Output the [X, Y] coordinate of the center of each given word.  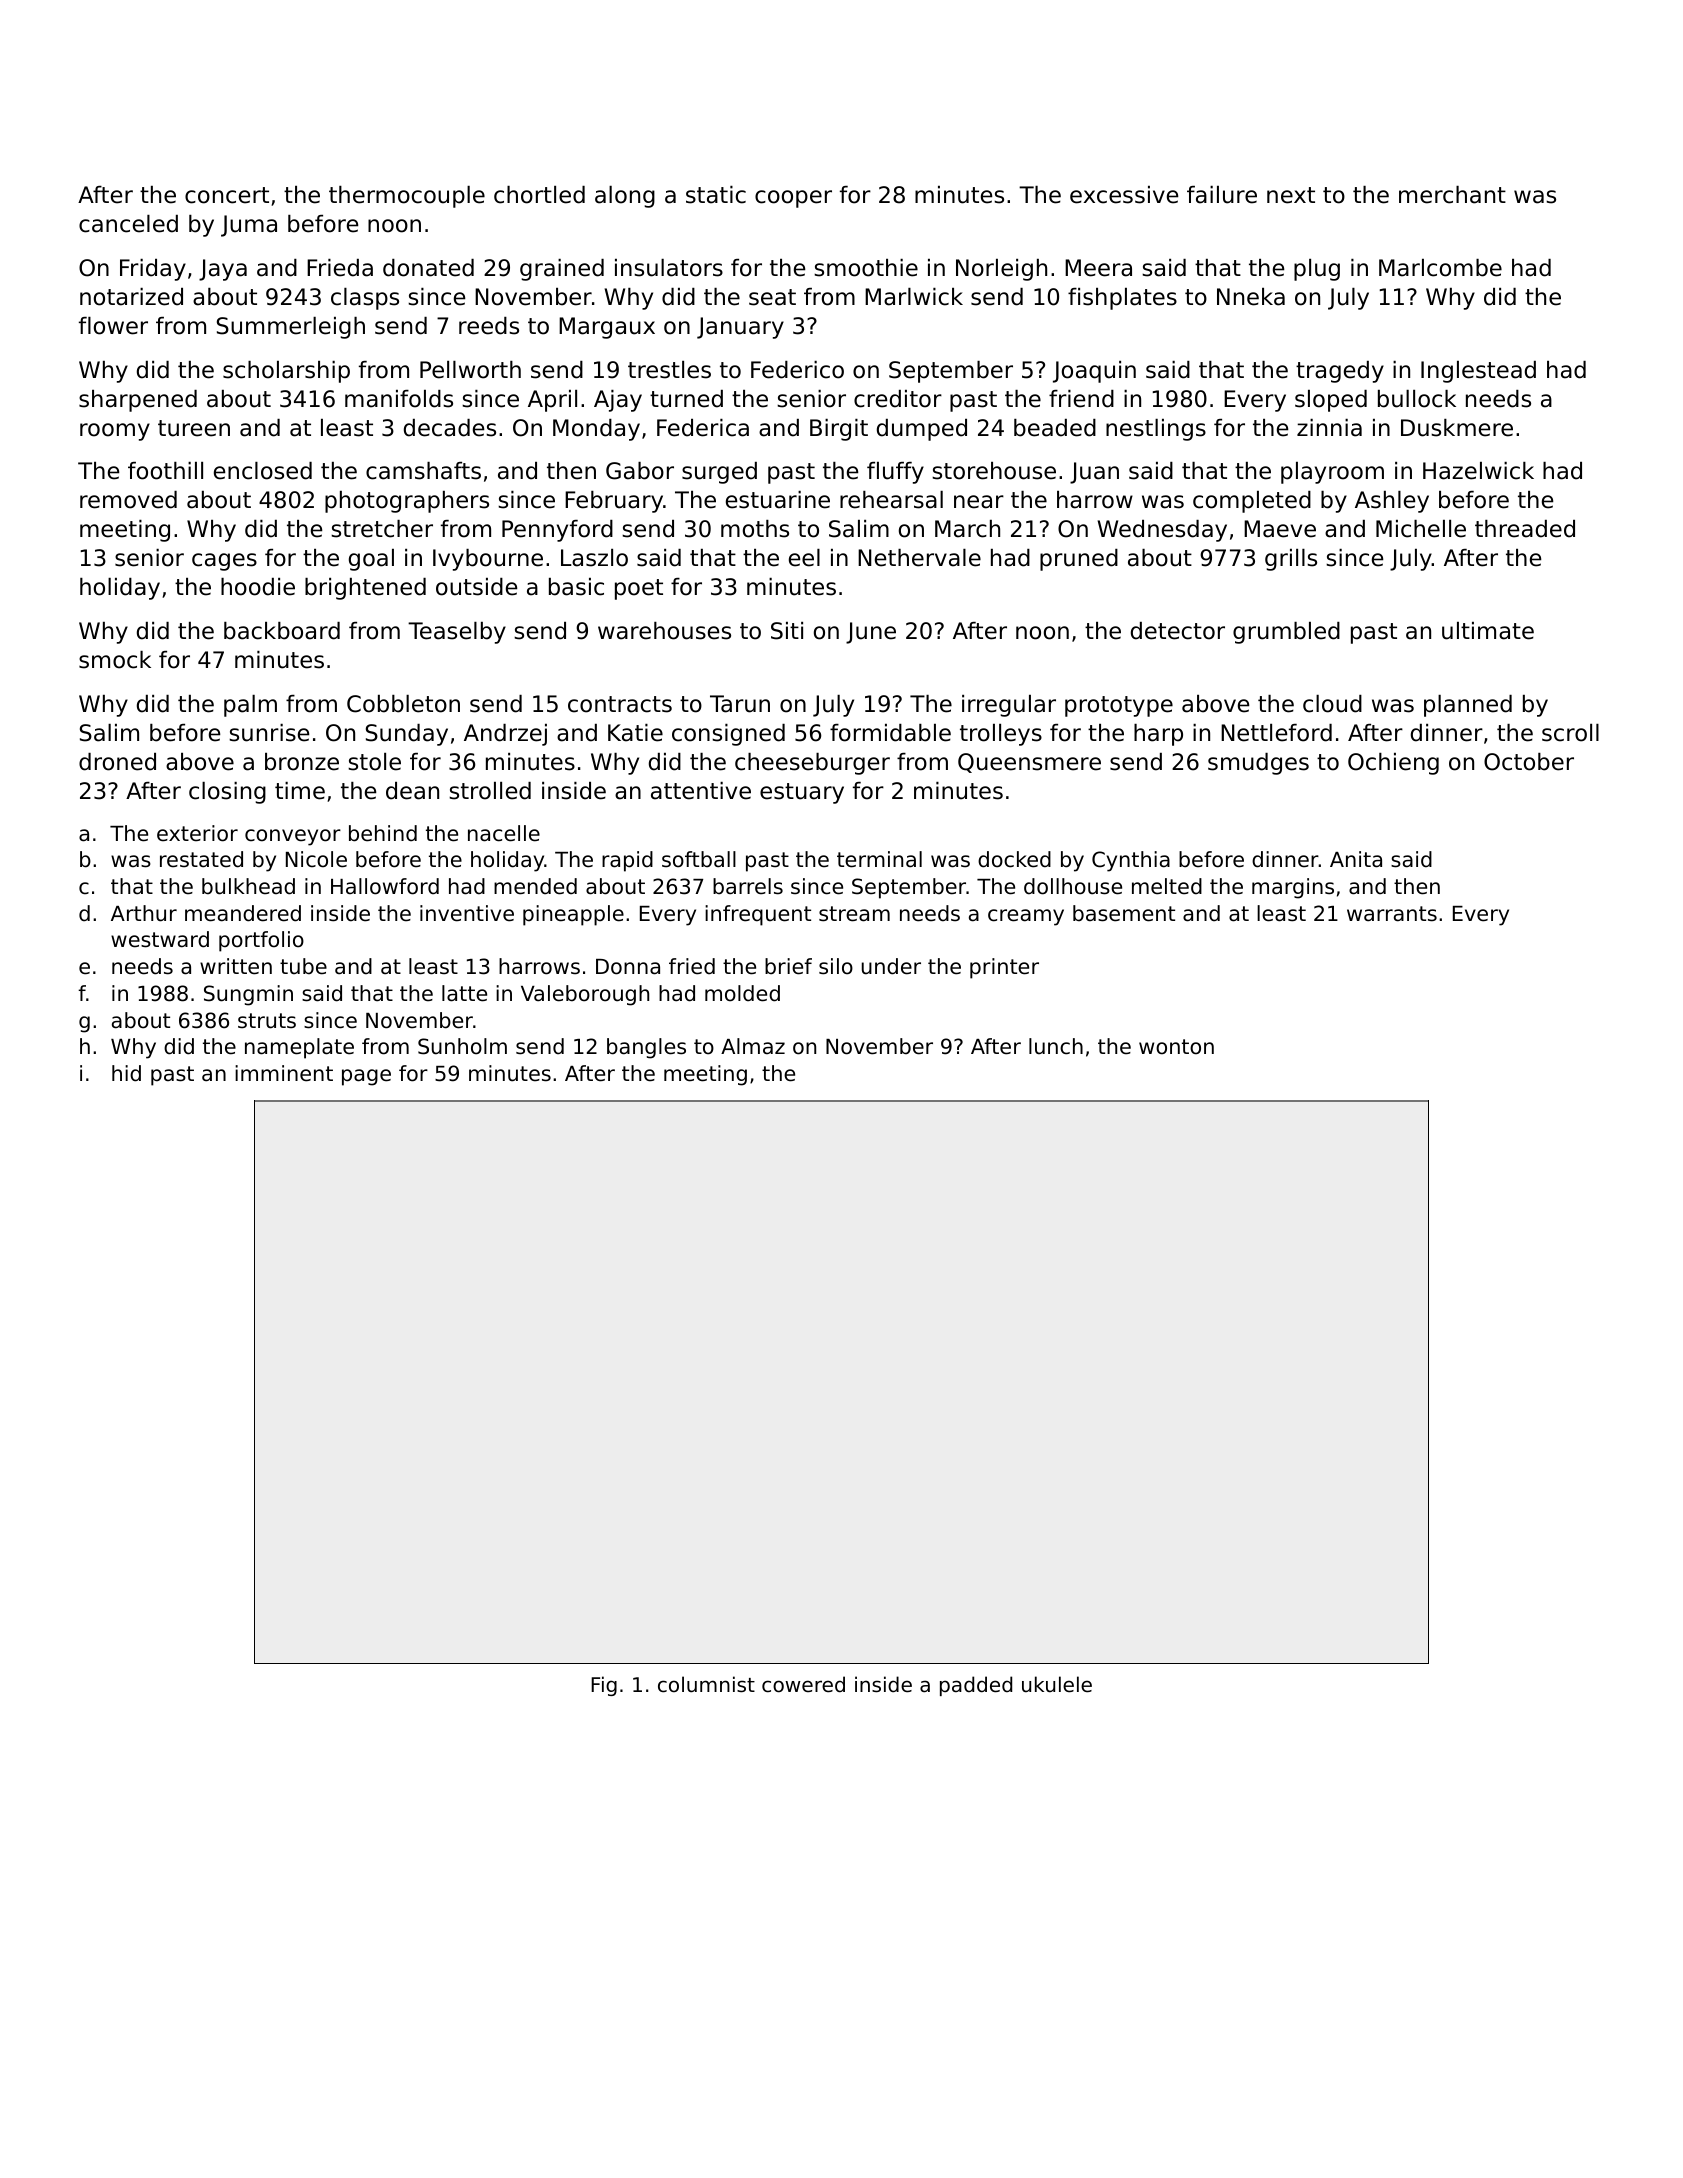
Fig [604, 1686]
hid [126, 1073]
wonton [1176, 1047]
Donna [628, 967]
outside [476, 587]
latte [464, 993]
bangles [646, 1048]
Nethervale [919, 558]
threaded [1525, 529]
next [1291, 195]
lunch [1056, 1046]
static [716, 195]
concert [227, 195]
